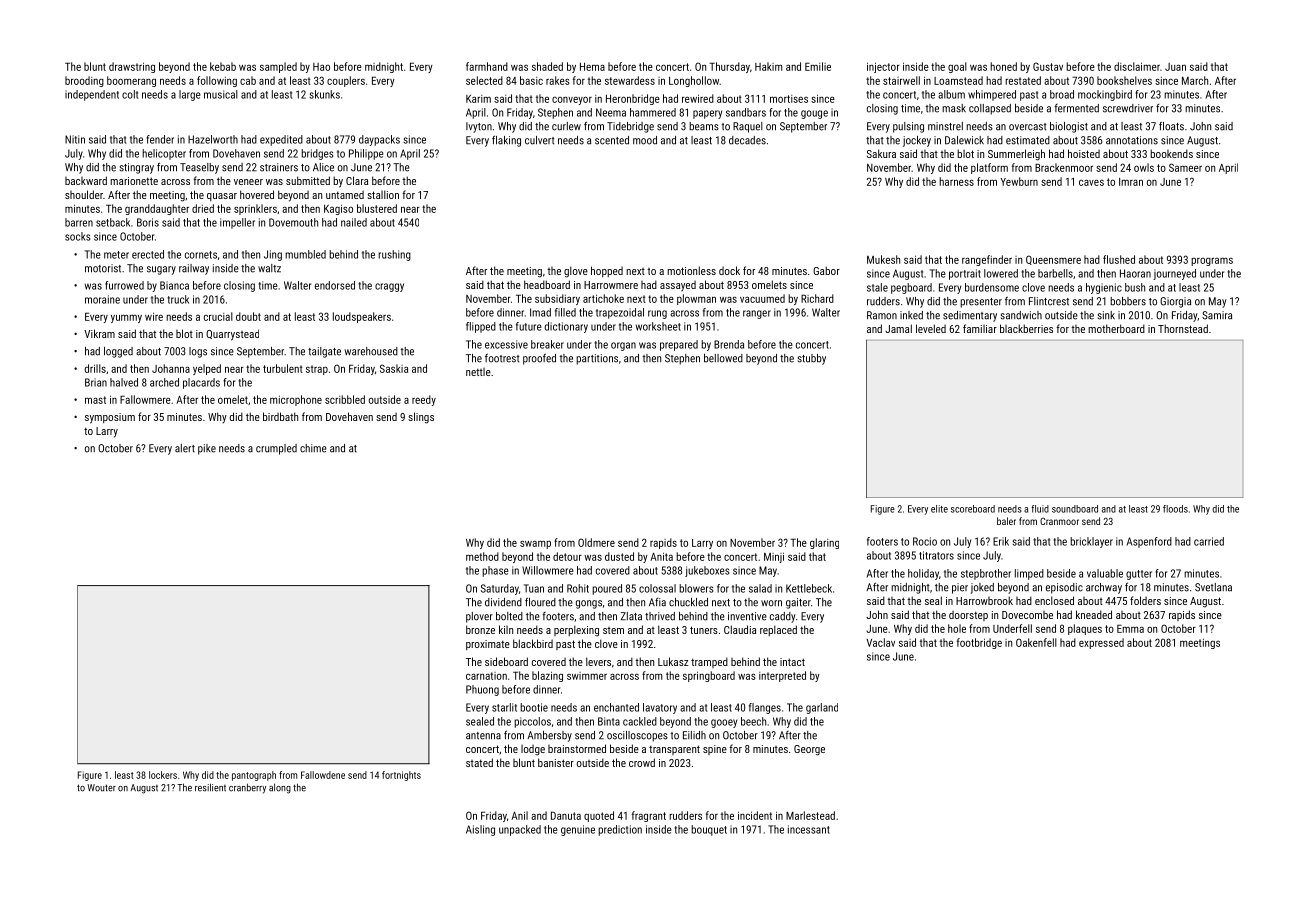 The image size is (1308, 924). What do you see at coordinates (163, 775) in the screenshot?
I see `lockers` at bounding box center [163, 775].
